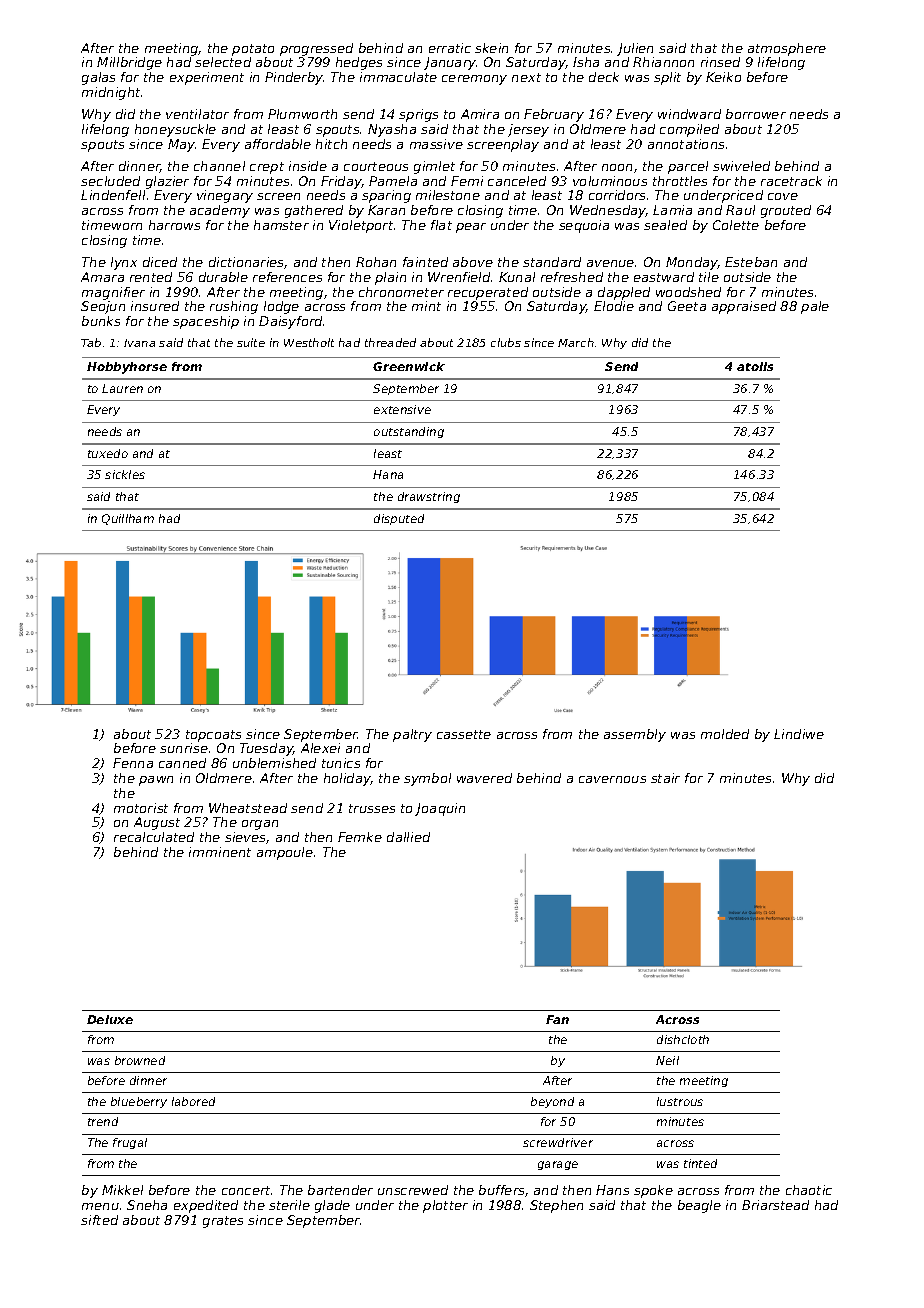 The image size is (924, 1308). Describe the element at coordinates (635, 49) in the screenshot. I see `Julien` at that location.
